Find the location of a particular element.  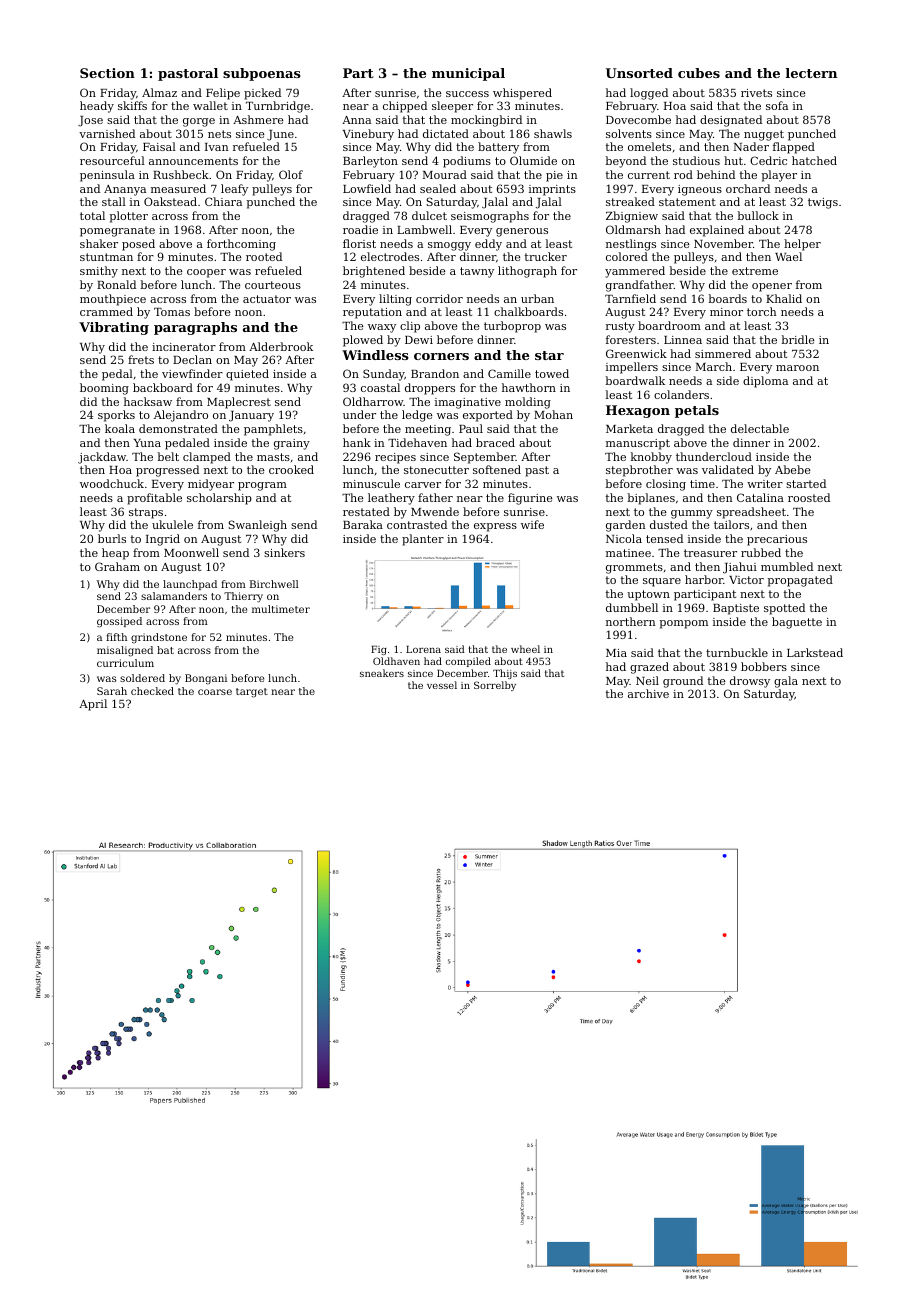

whispered is located at coordinates (522, 94).
